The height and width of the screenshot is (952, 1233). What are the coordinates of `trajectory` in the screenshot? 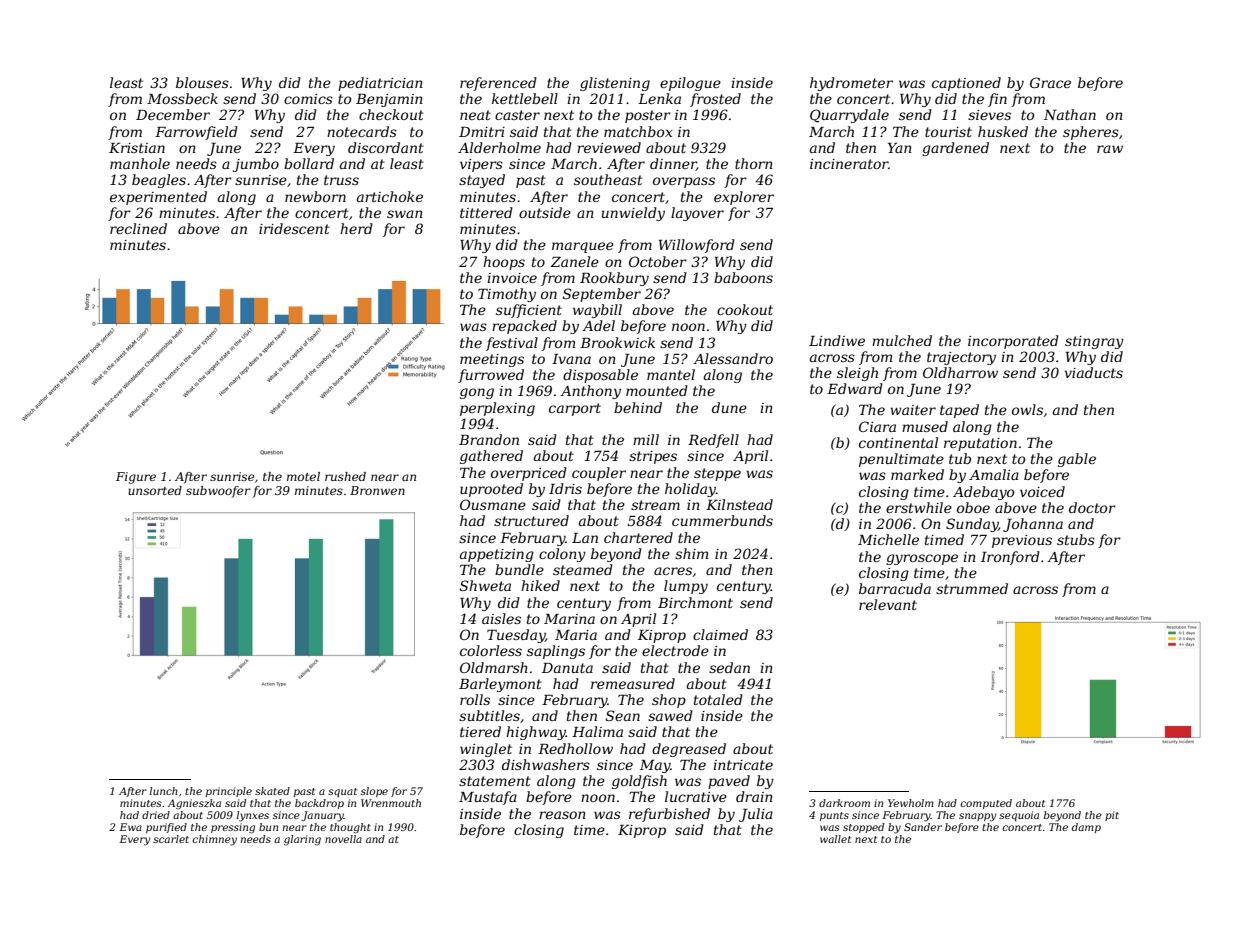 It's located at (961, 358).
